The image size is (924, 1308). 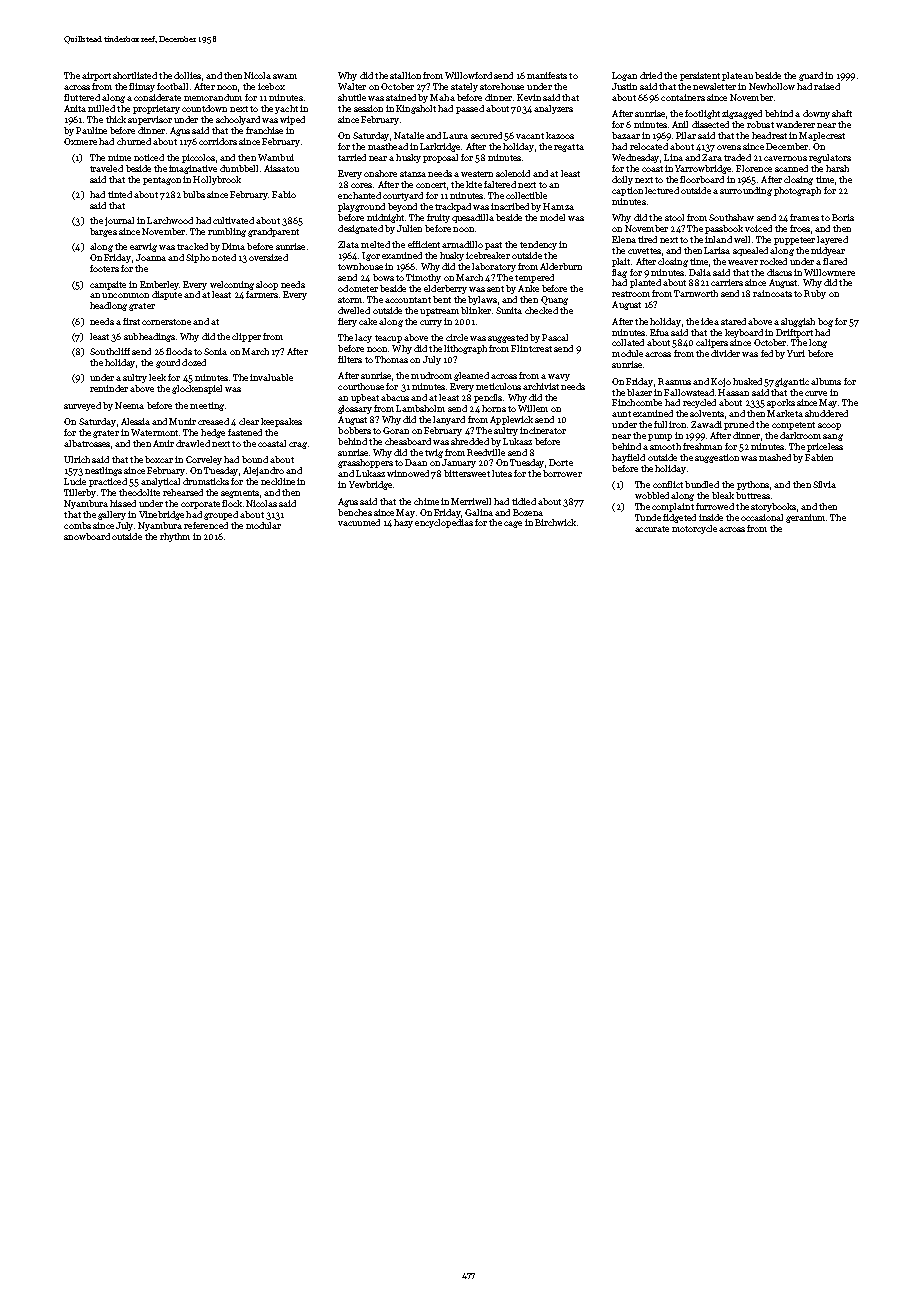 What do you see at coordinates (724, 229) in the screenshot?
I see `passbook` at bounding box center [724, 229].
